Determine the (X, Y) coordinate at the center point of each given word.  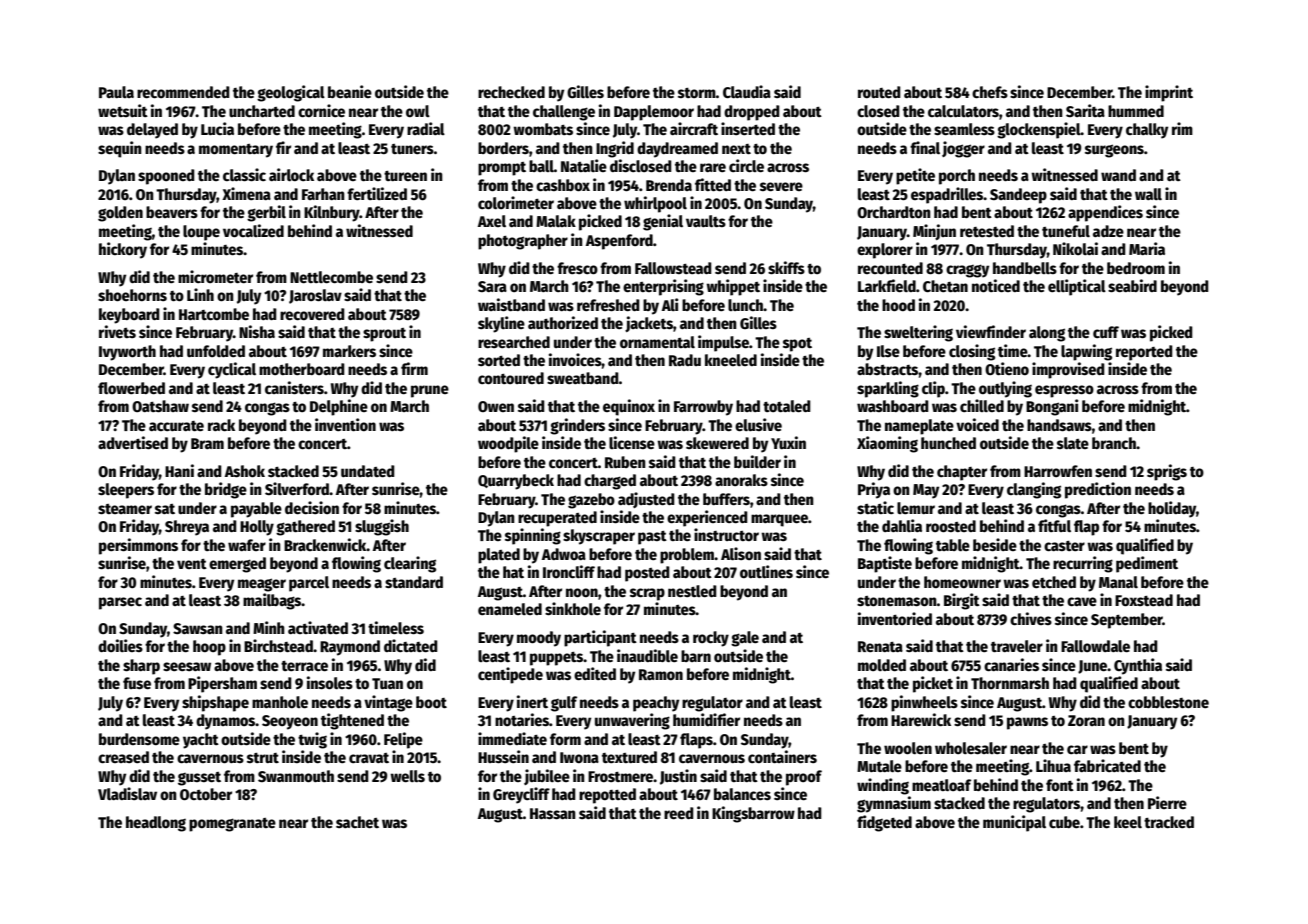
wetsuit (123, 111)
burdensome (139, 739)
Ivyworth (127, 353)
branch (1114, 443)
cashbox (563, 185)
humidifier (706, 720)
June (1092, 667)
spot (797, 345)
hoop (209, 648)
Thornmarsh (1010, 683)
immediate (512, 738)
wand (1118, 175)
